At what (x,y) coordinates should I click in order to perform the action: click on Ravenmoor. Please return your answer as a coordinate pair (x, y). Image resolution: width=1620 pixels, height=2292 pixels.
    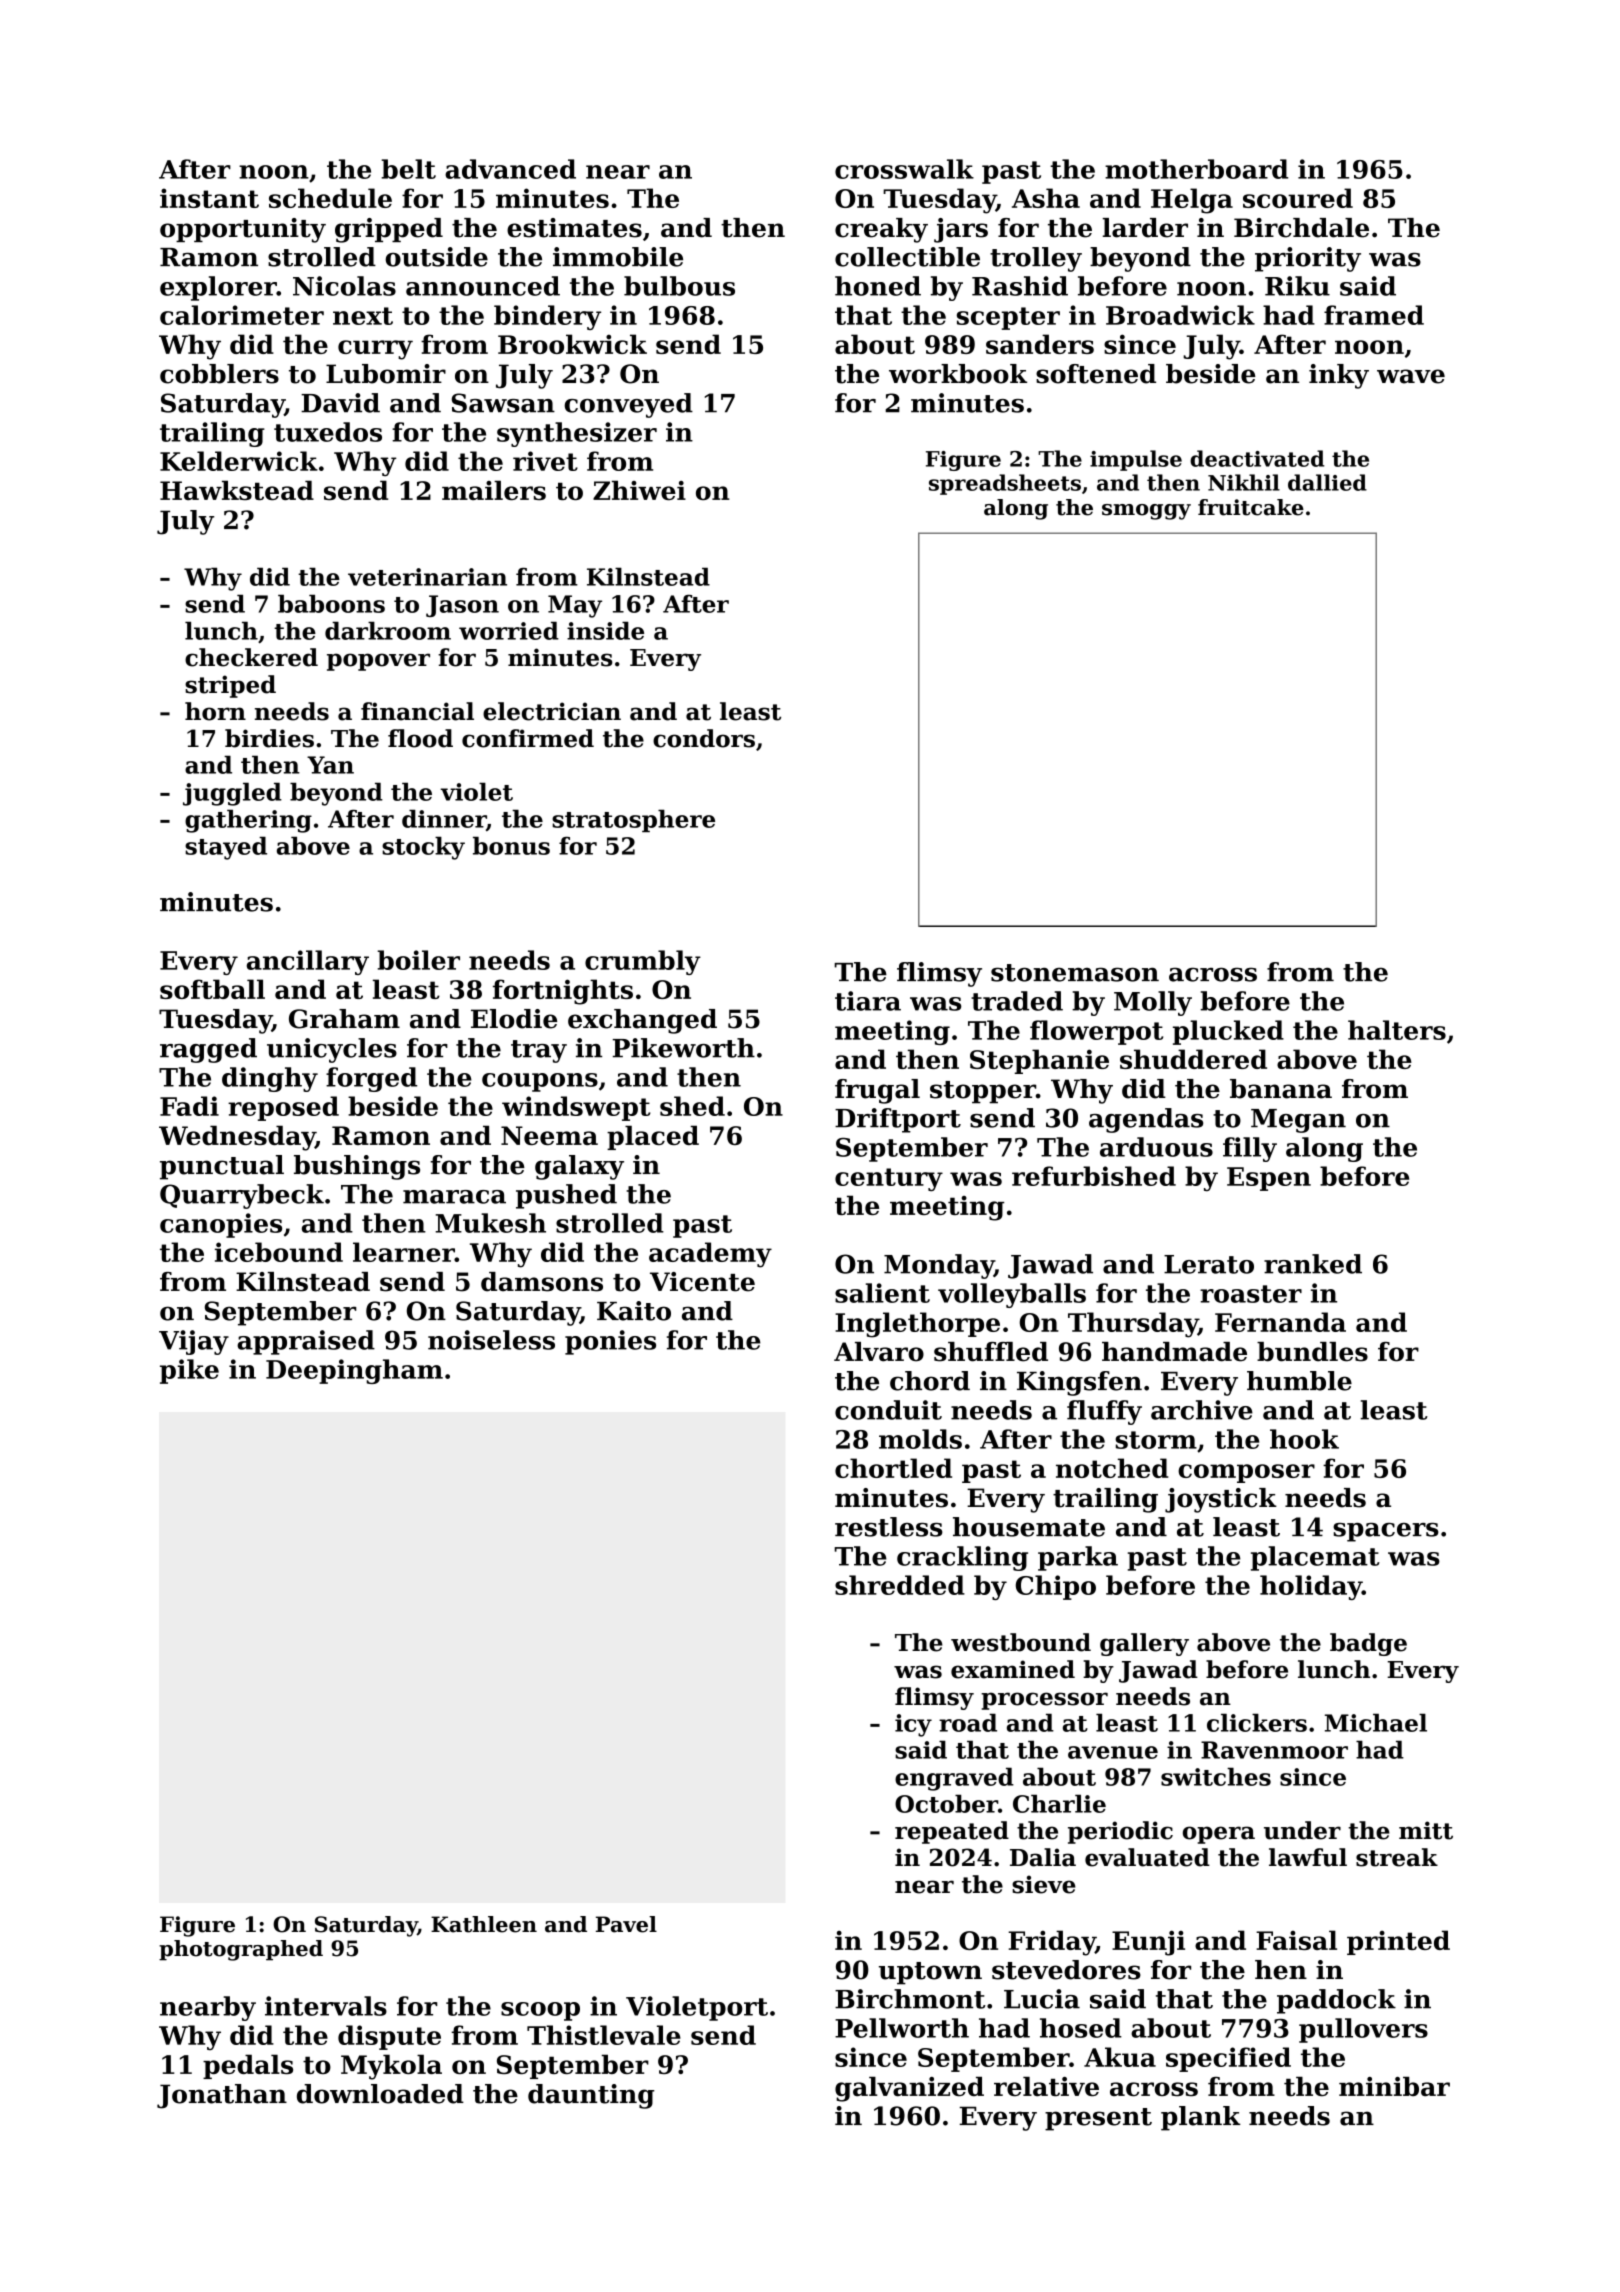
    Looking at the image, I should click on (1274, 1750).
